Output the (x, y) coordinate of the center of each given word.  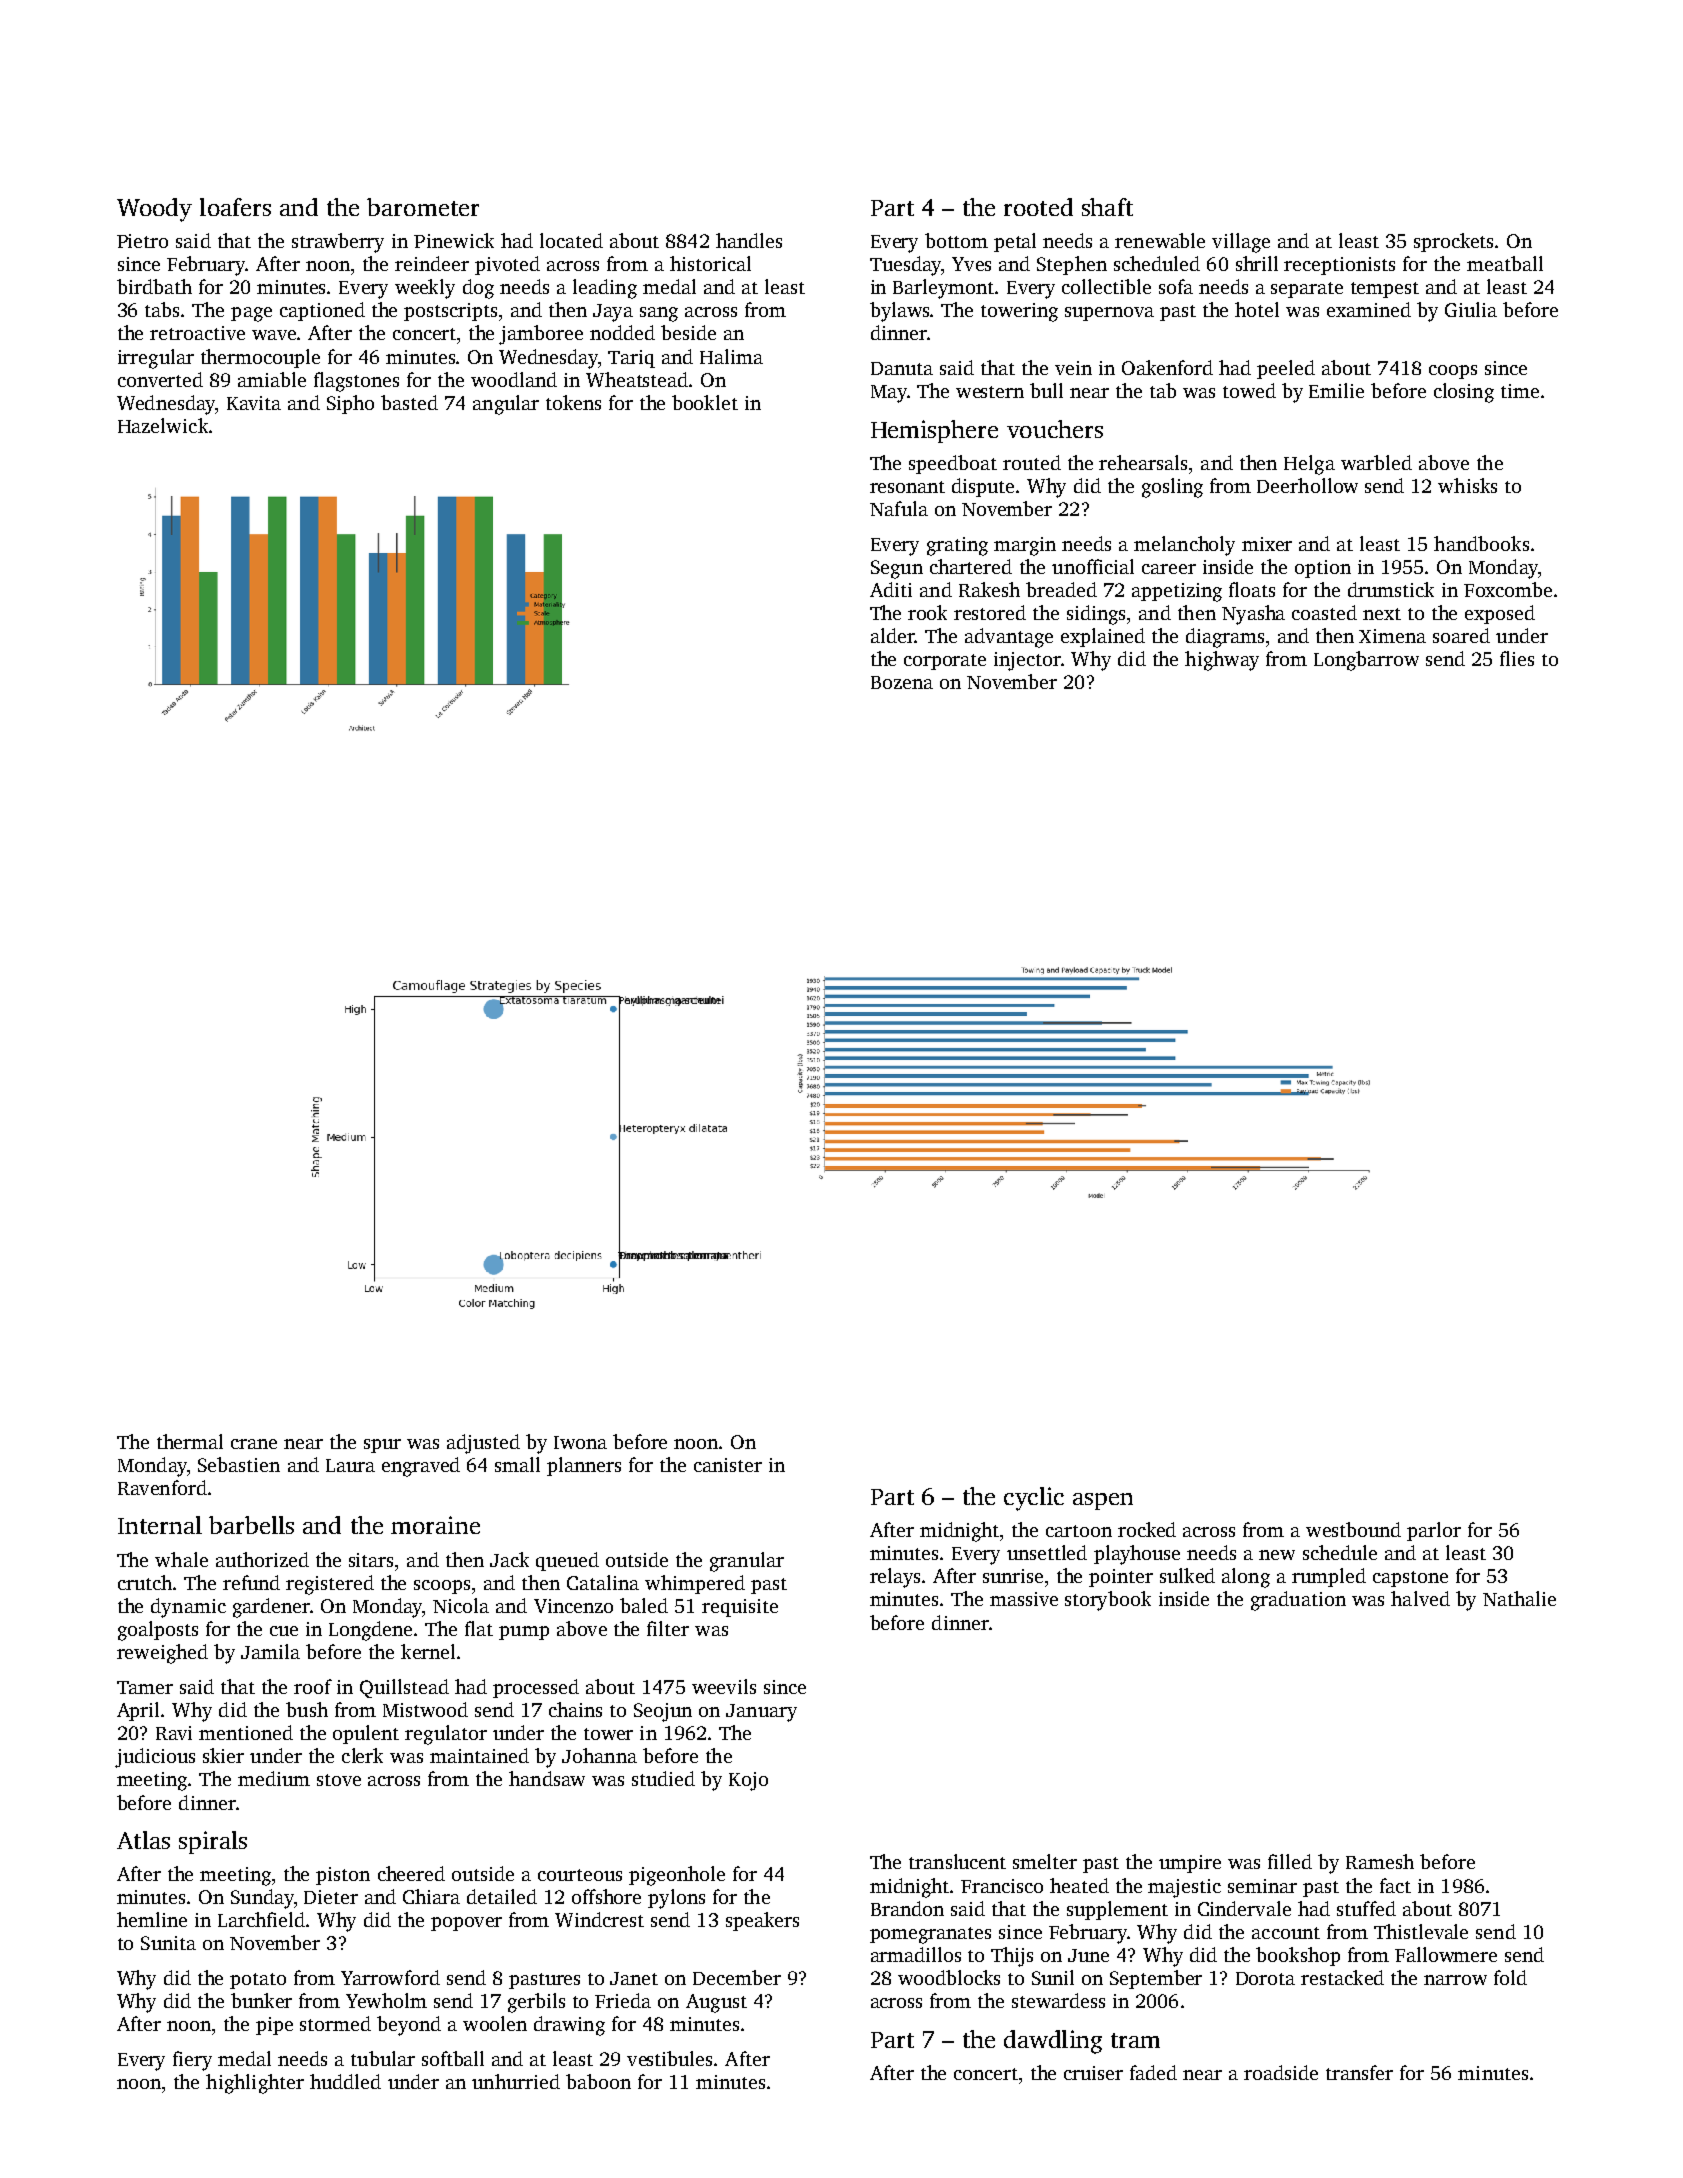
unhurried (516, 2081)
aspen (1103, 1501)
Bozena (902, 682)
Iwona (580, 1442)
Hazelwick (163, 425)
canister (728, 1465)
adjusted (483, 1444)
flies (1517, 658)
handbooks (1481, 543)
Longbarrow (1366, 661)
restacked (1342, 1977)
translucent (957, 1861)
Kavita (254, 403)
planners (584, 1466)
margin (1025, 546)
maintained (479, 1755)
